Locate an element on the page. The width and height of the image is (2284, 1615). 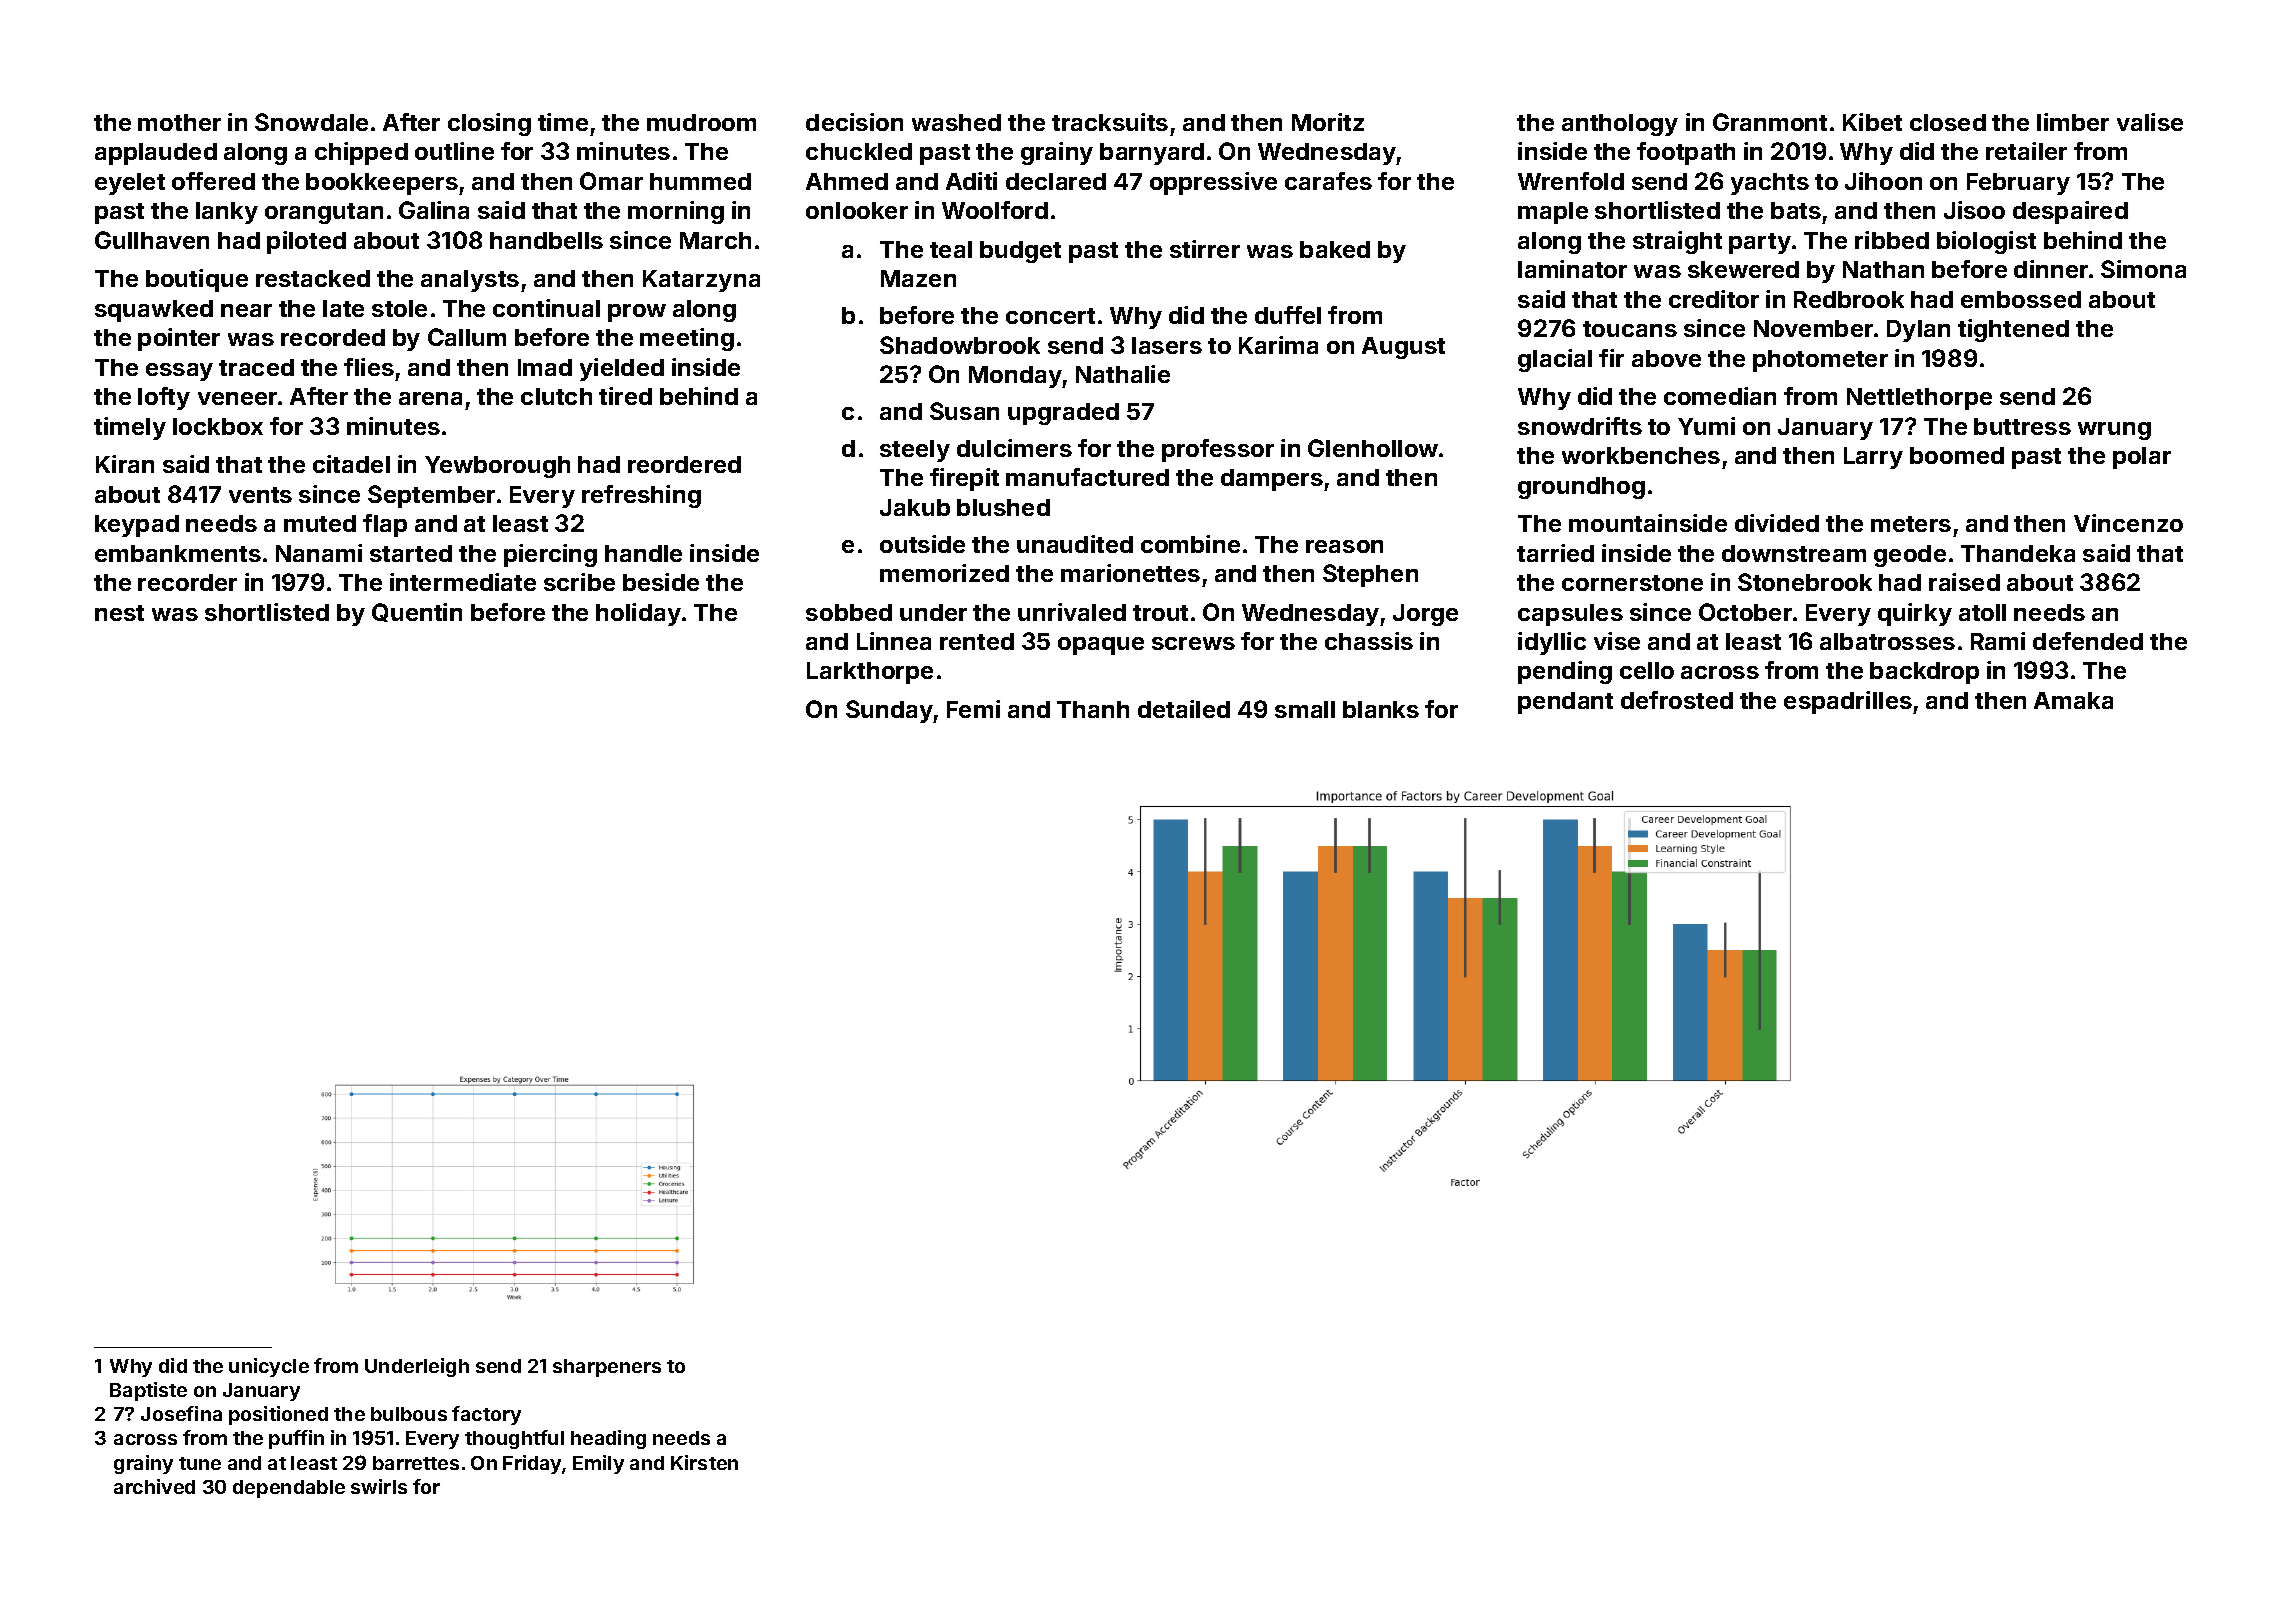
oppressive is located at coordinates (1213, 183).
